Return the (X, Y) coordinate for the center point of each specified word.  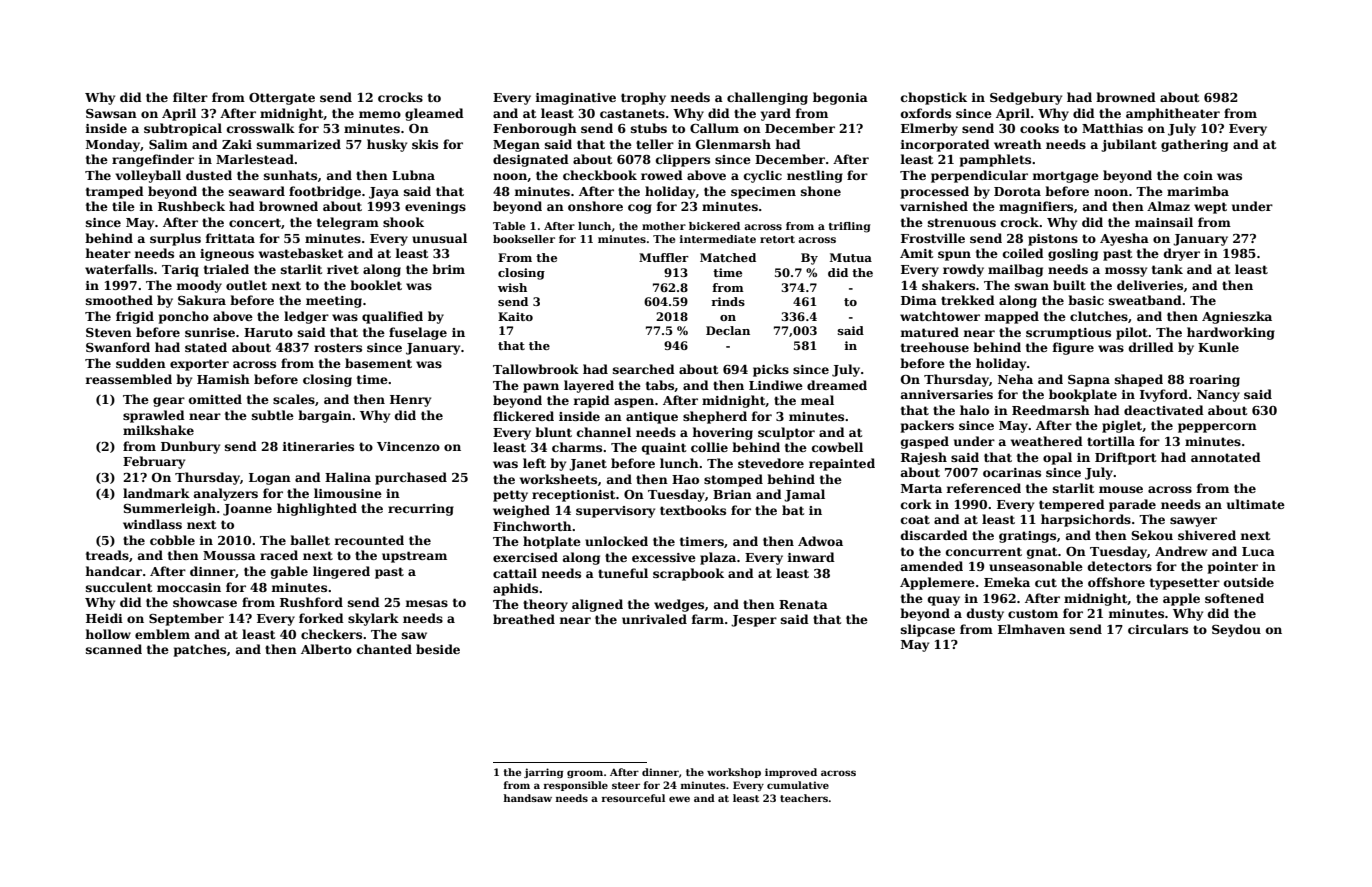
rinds (728, 301)
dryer (1182, 254)
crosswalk (261, 128)
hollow (108, 634)
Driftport (1125, 458)
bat (793, 510)
